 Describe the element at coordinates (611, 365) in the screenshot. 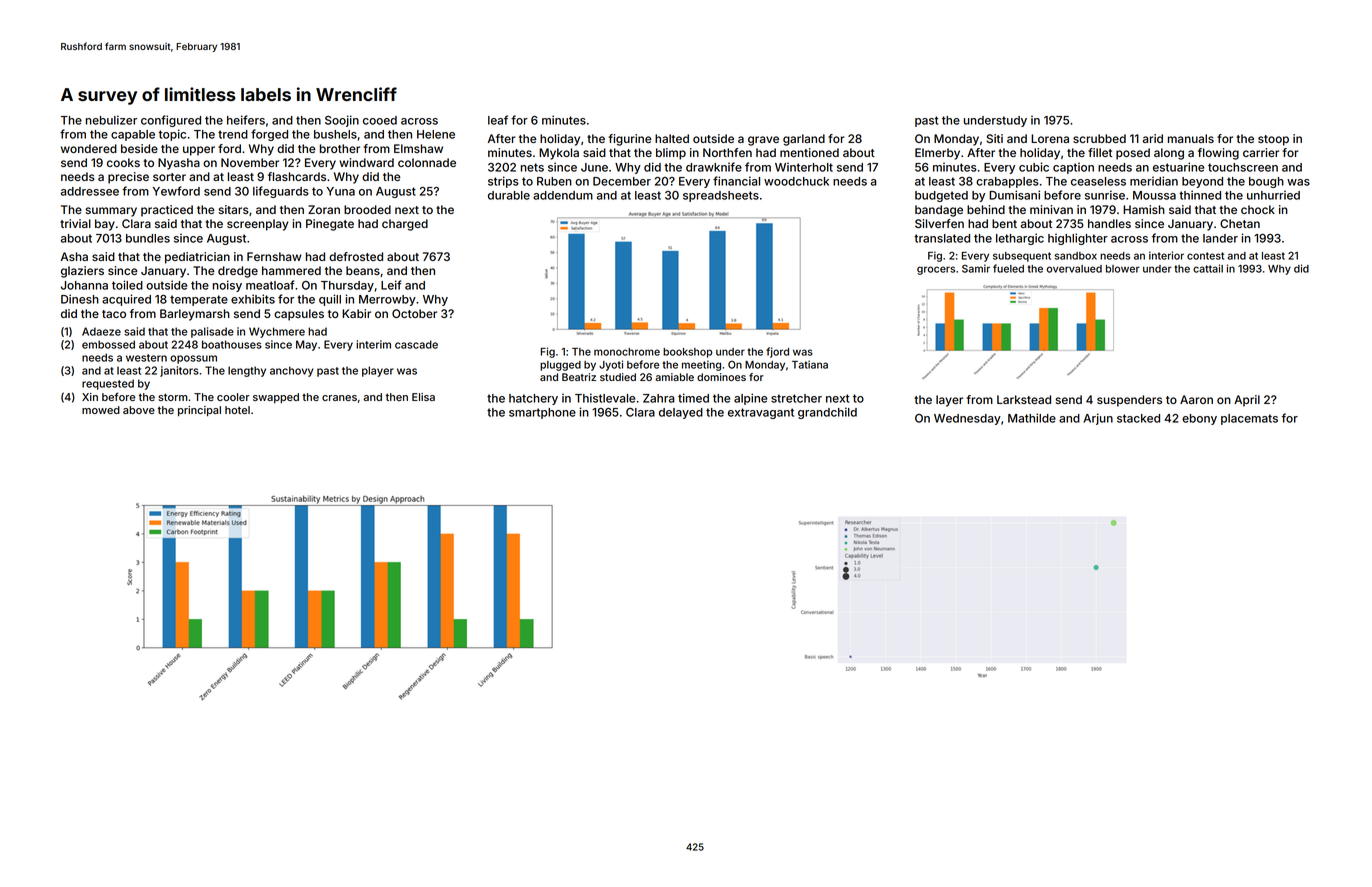

I see `Jyoti` at that location.
